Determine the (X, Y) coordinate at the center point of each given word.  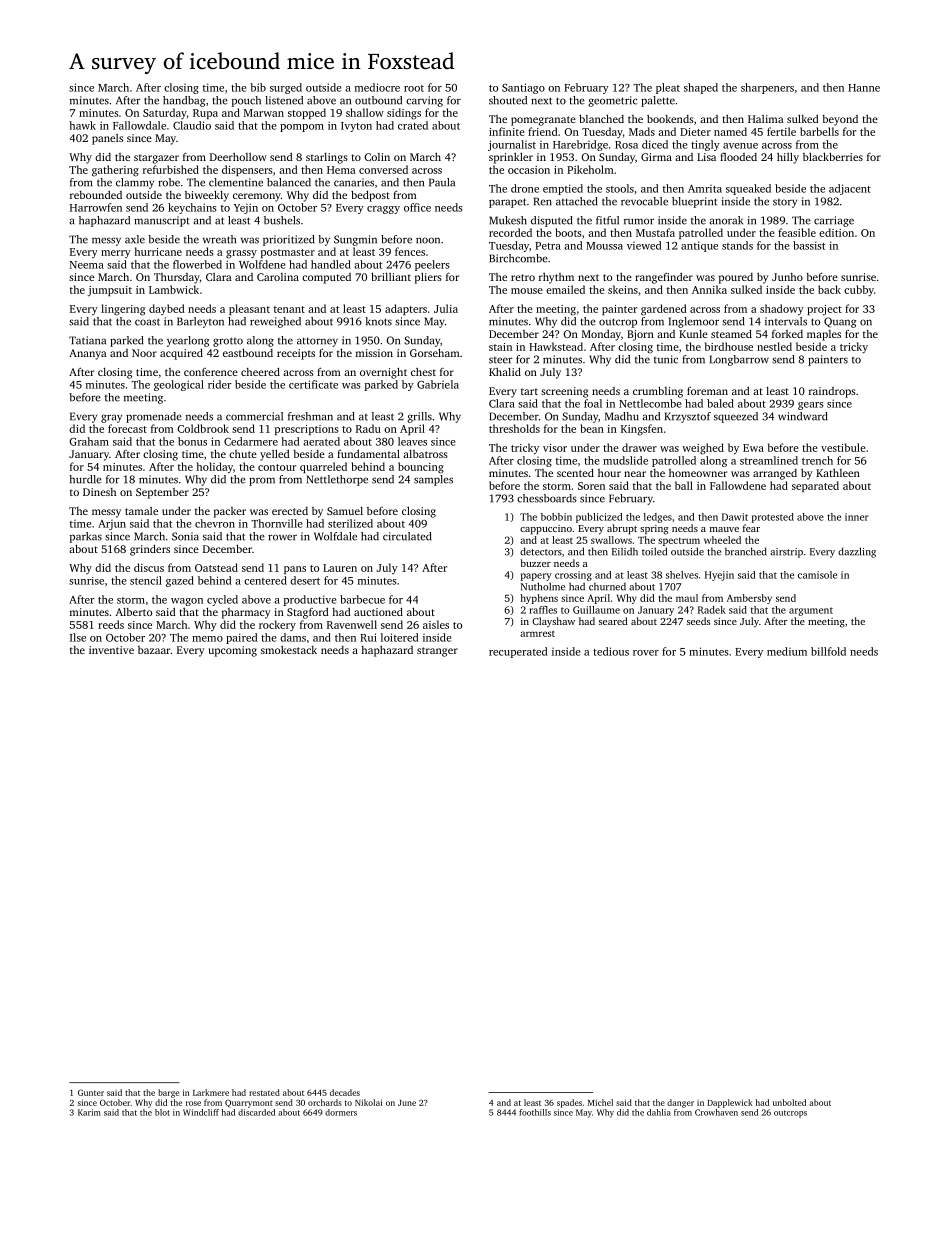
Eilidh (625, 551)
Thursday (177, 278)
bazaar (154, 650)
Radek (712, 610)
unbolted (789, 1102)
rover (646, 653)
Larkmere (211, 1092)
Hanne (864, 88)
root (414, 88)
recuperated (518, 652)
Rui (368, 637)
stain (500, 347)
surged (286, 88)
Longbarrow (739, 360)
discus (149, 567)
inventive (111, 650)
